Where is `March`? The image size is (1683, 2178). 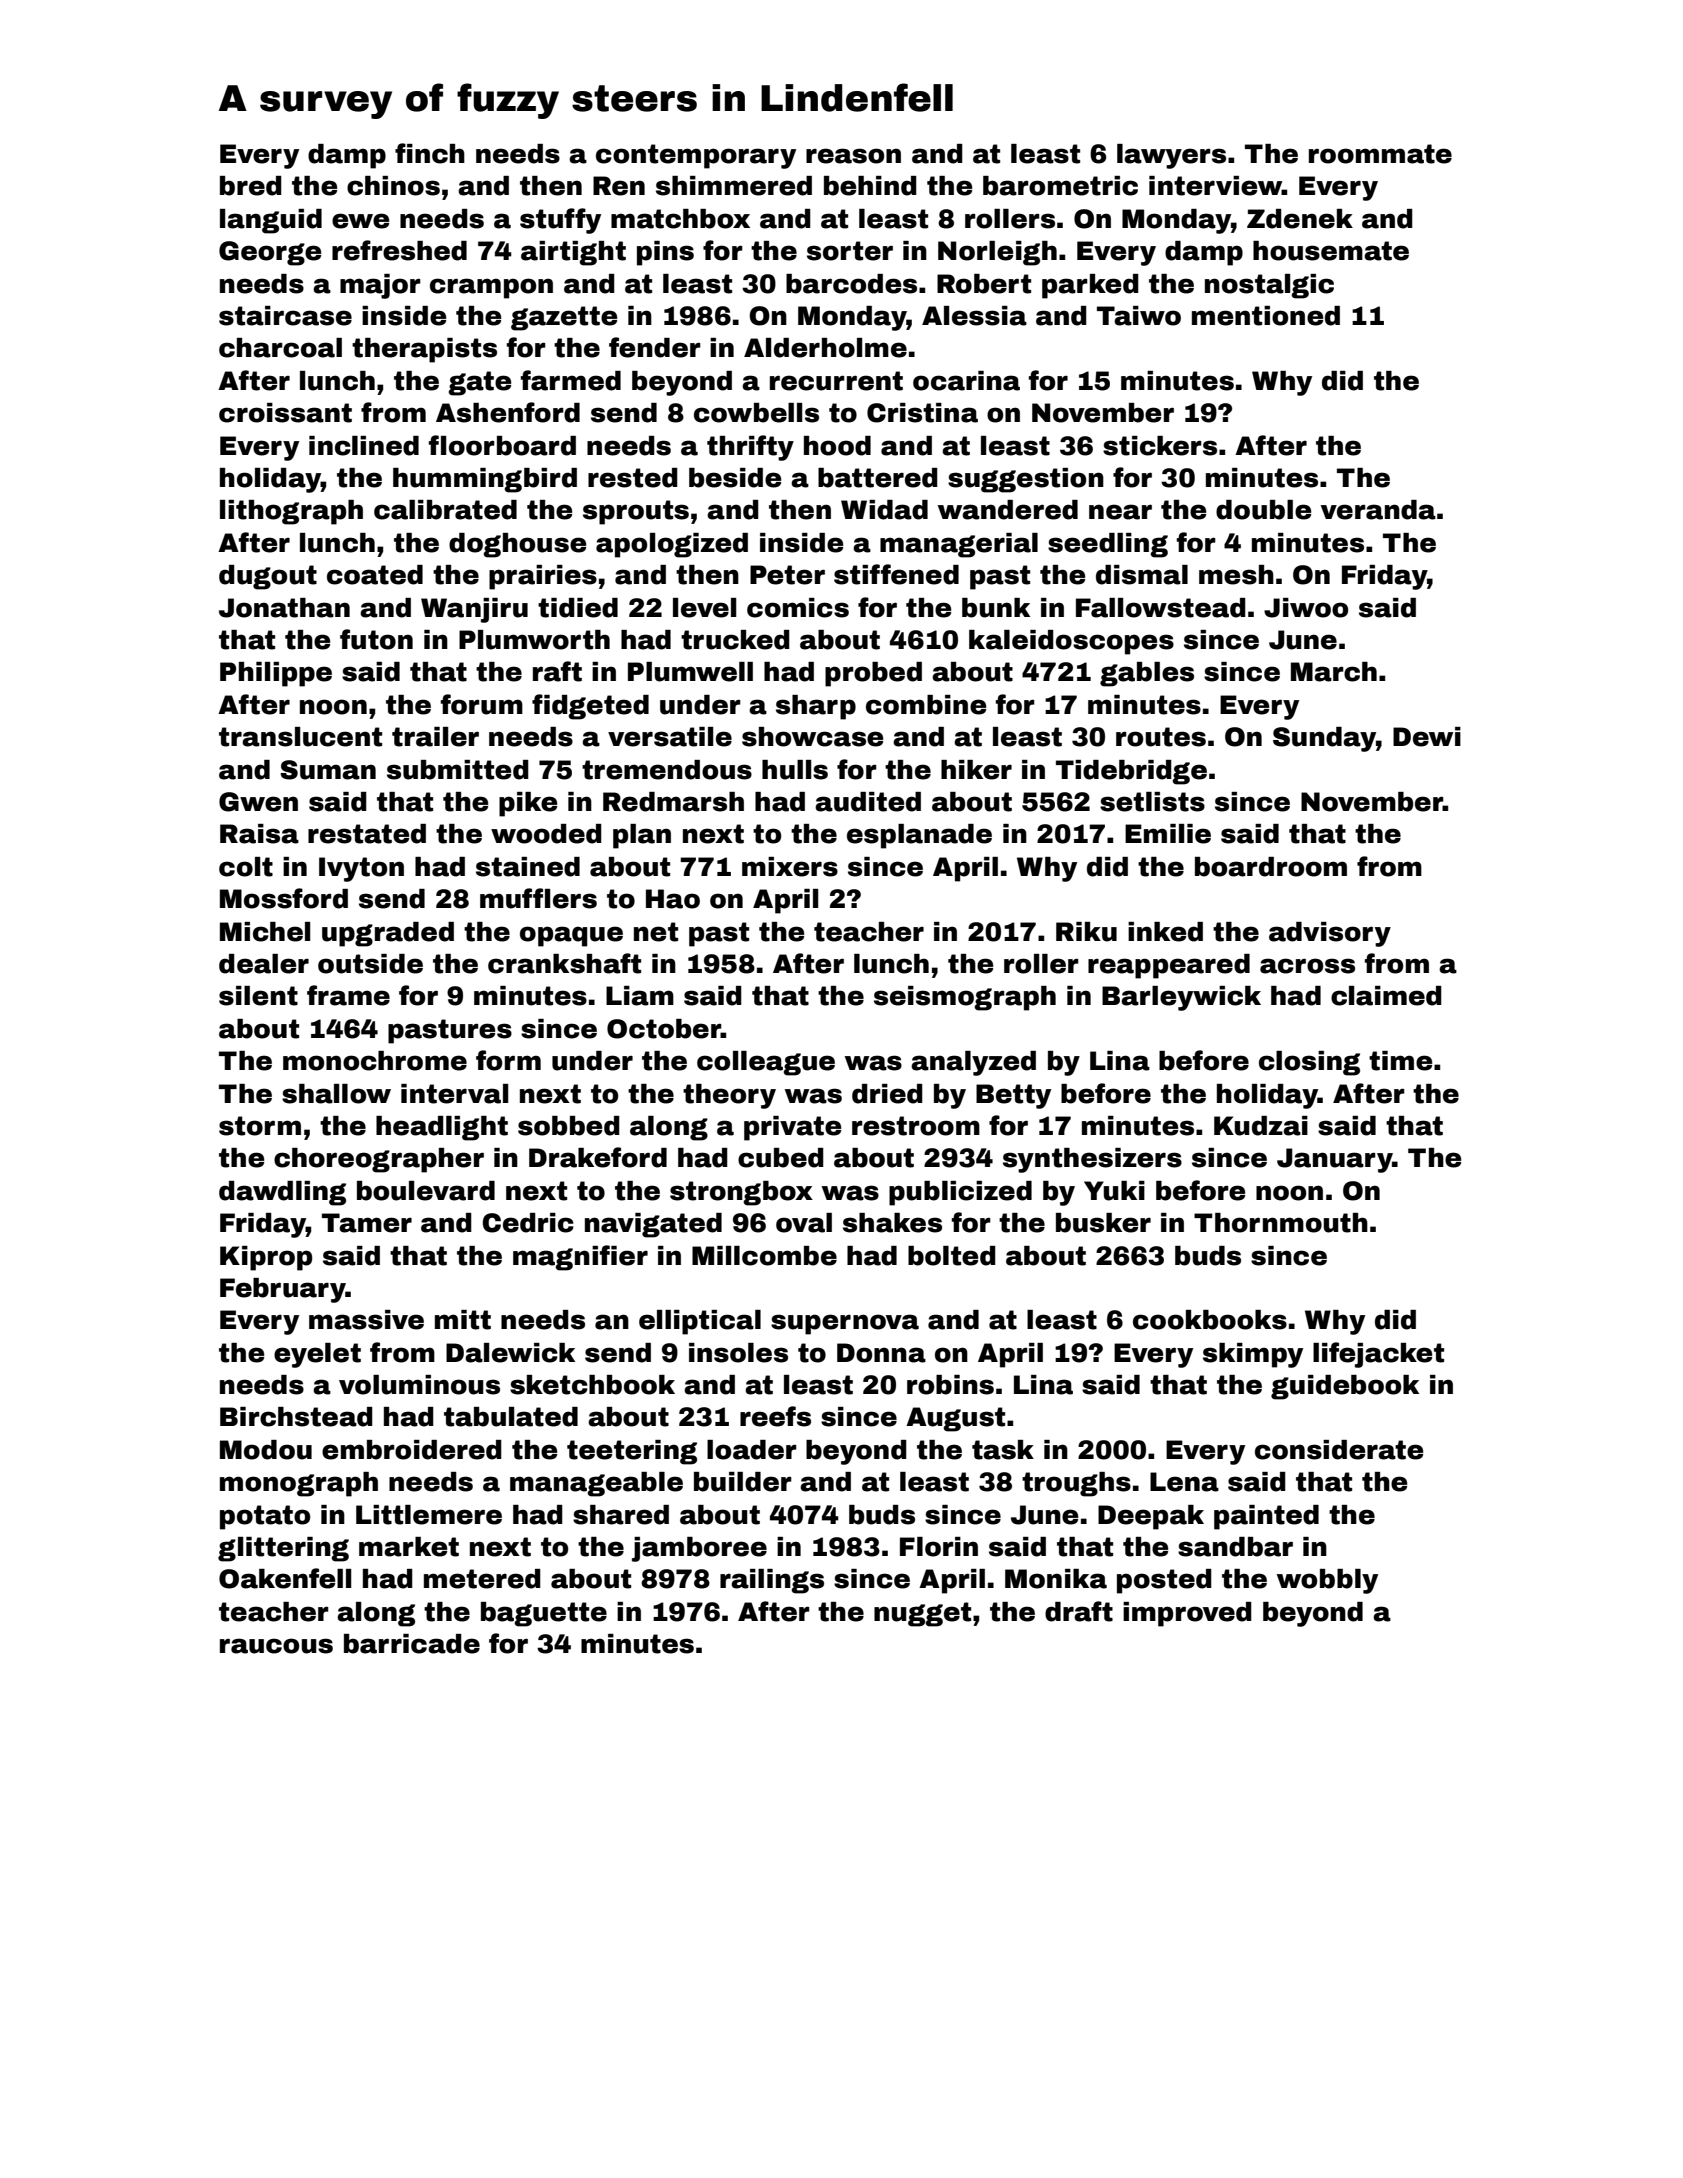
March is located at coordinates (1334, 672).
